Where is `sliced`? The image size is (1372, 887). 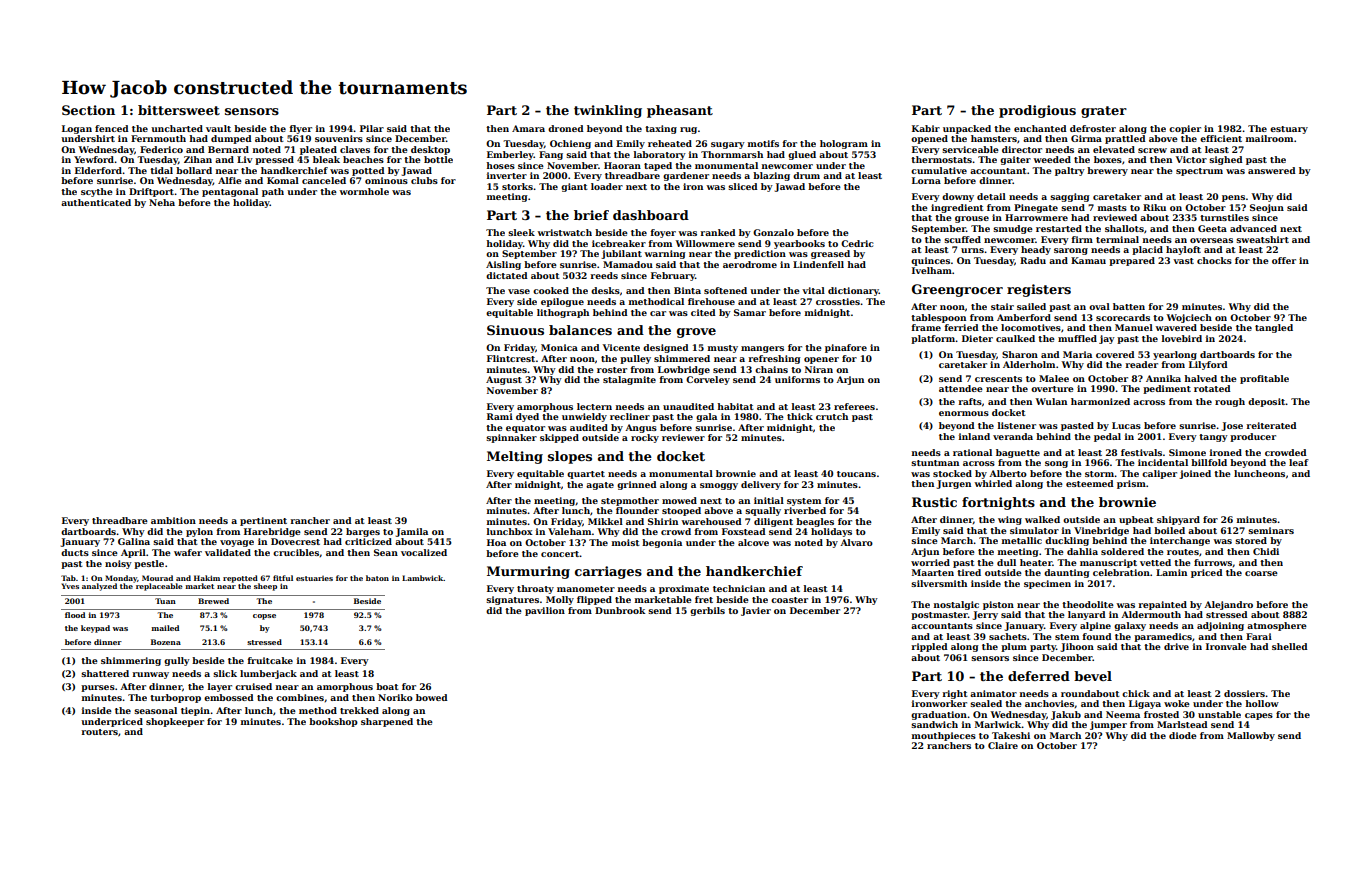
sliced is located at coordinates (743, 186).
